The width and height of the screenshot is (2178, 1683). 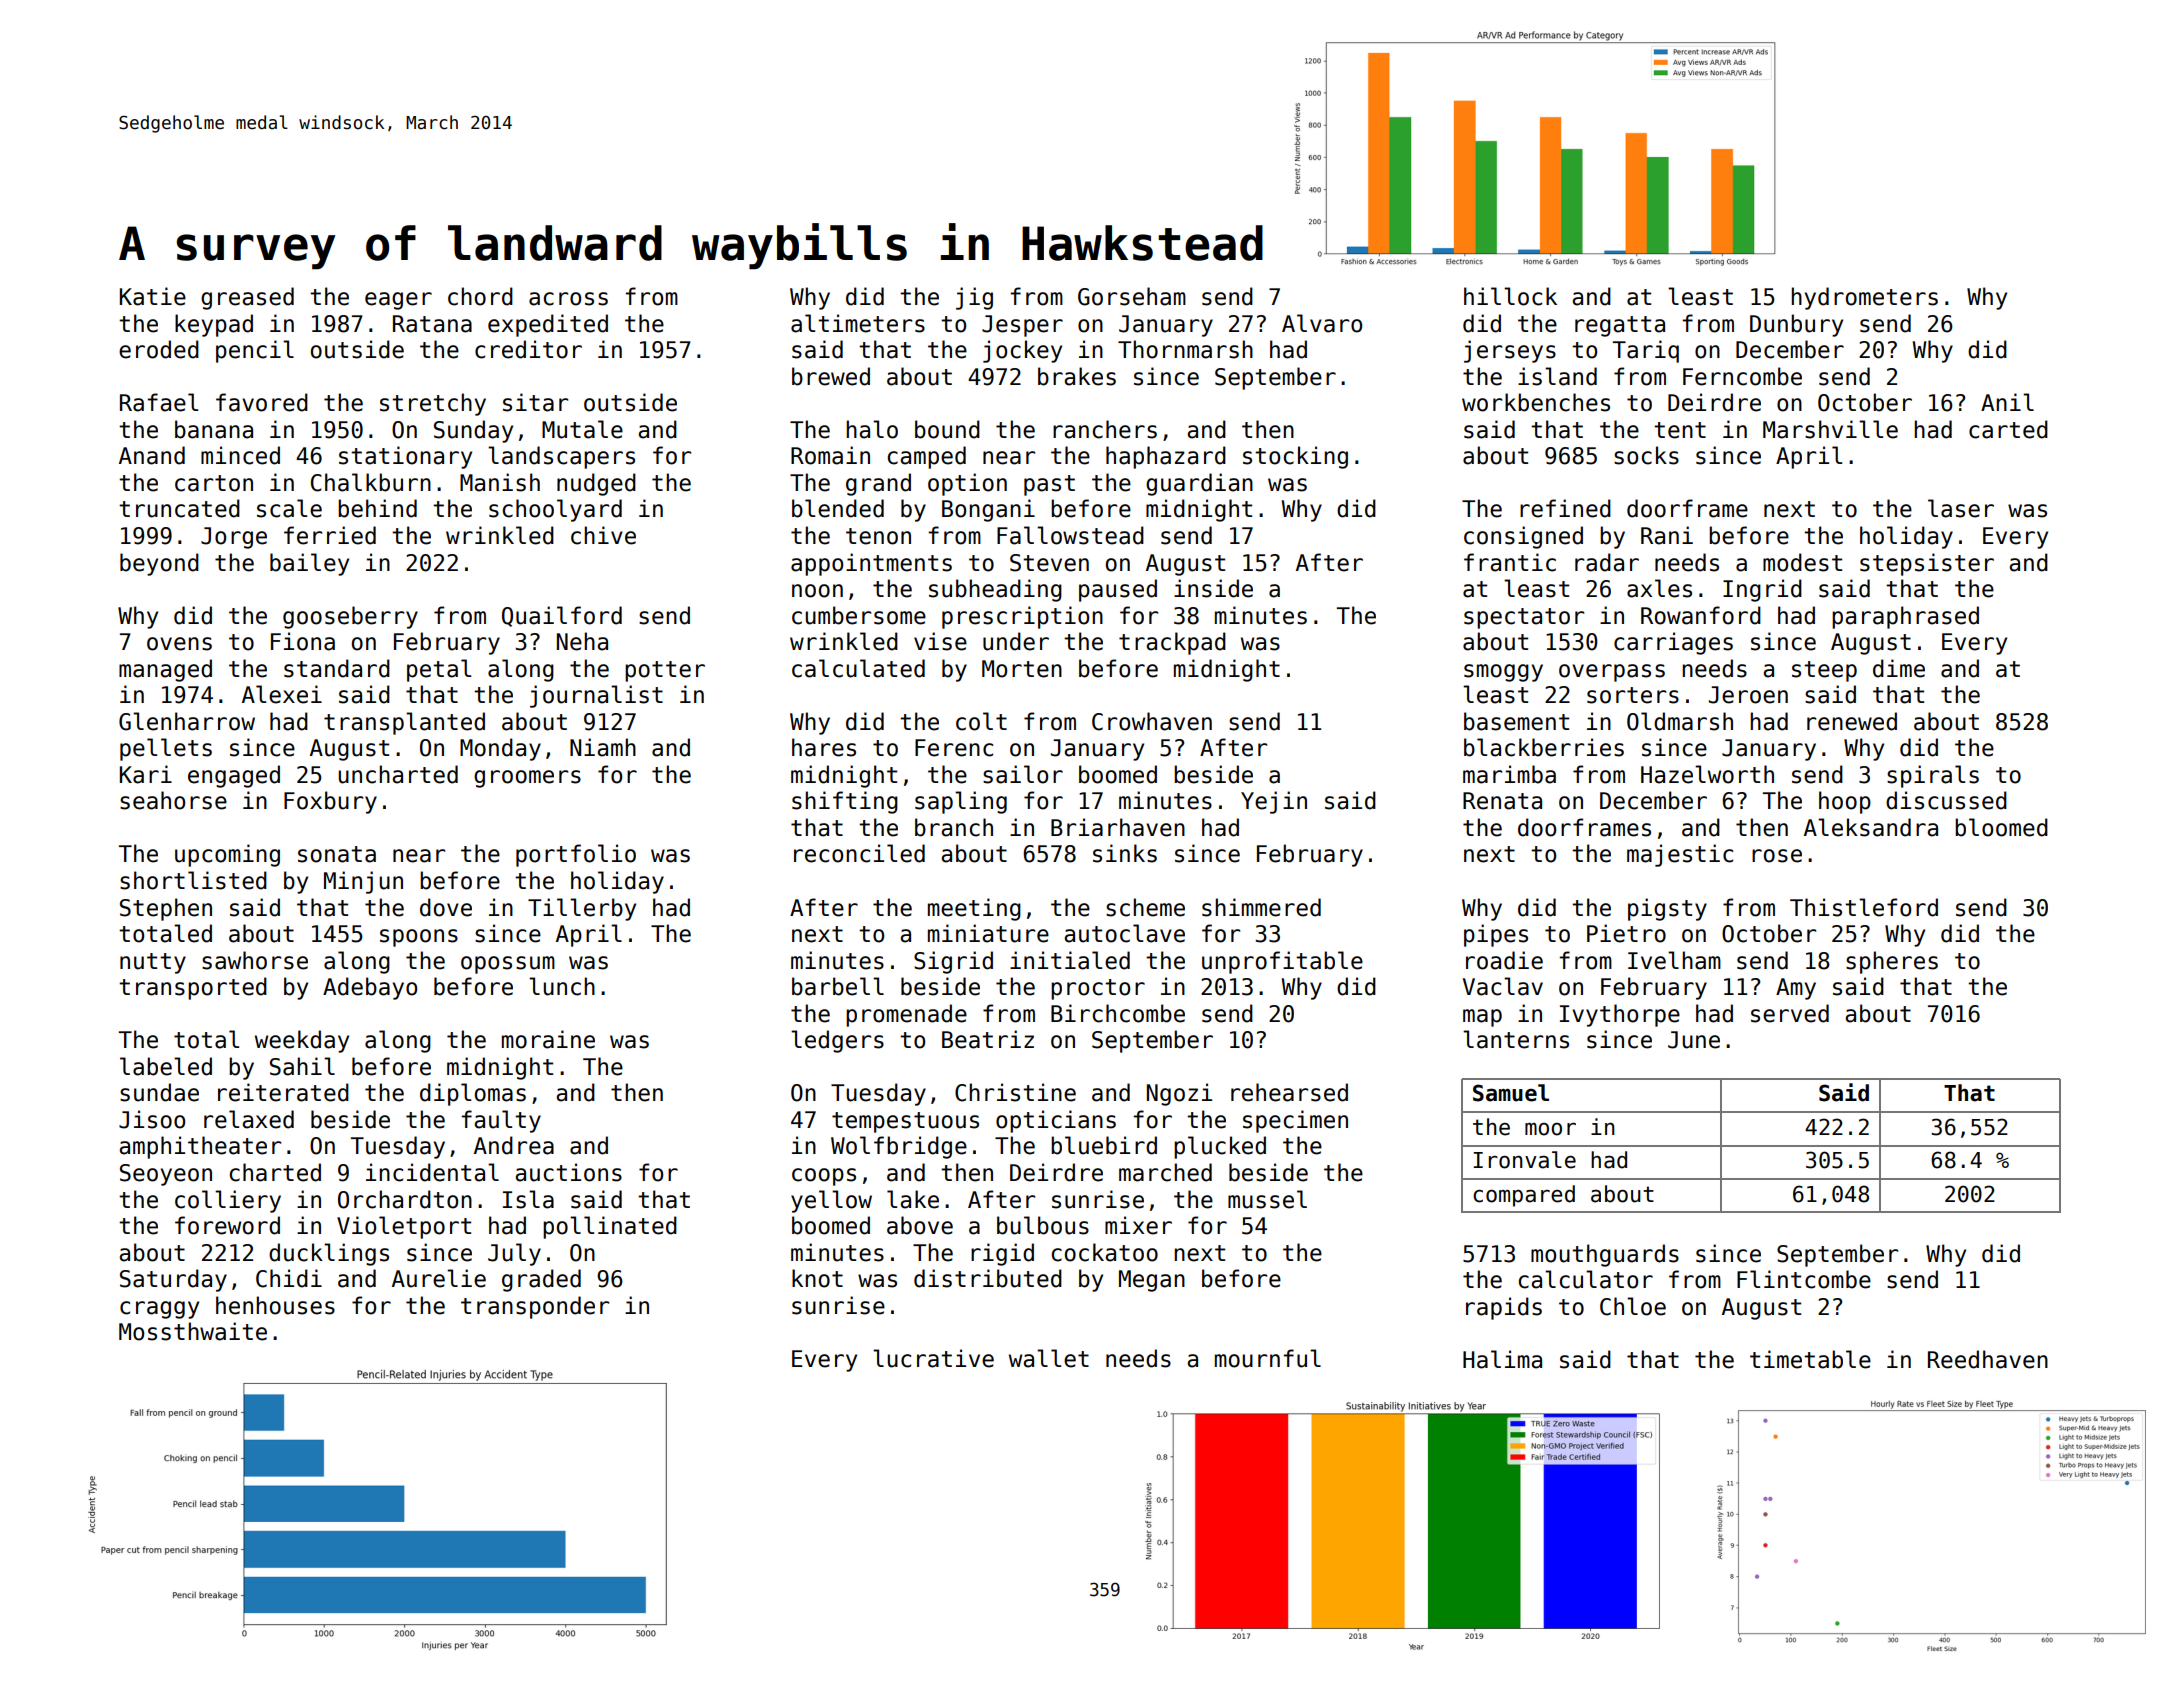 What do you see at coordinates (528, 349) in the screenshot?
I see `creditor` at bounding box center [528, 349].
